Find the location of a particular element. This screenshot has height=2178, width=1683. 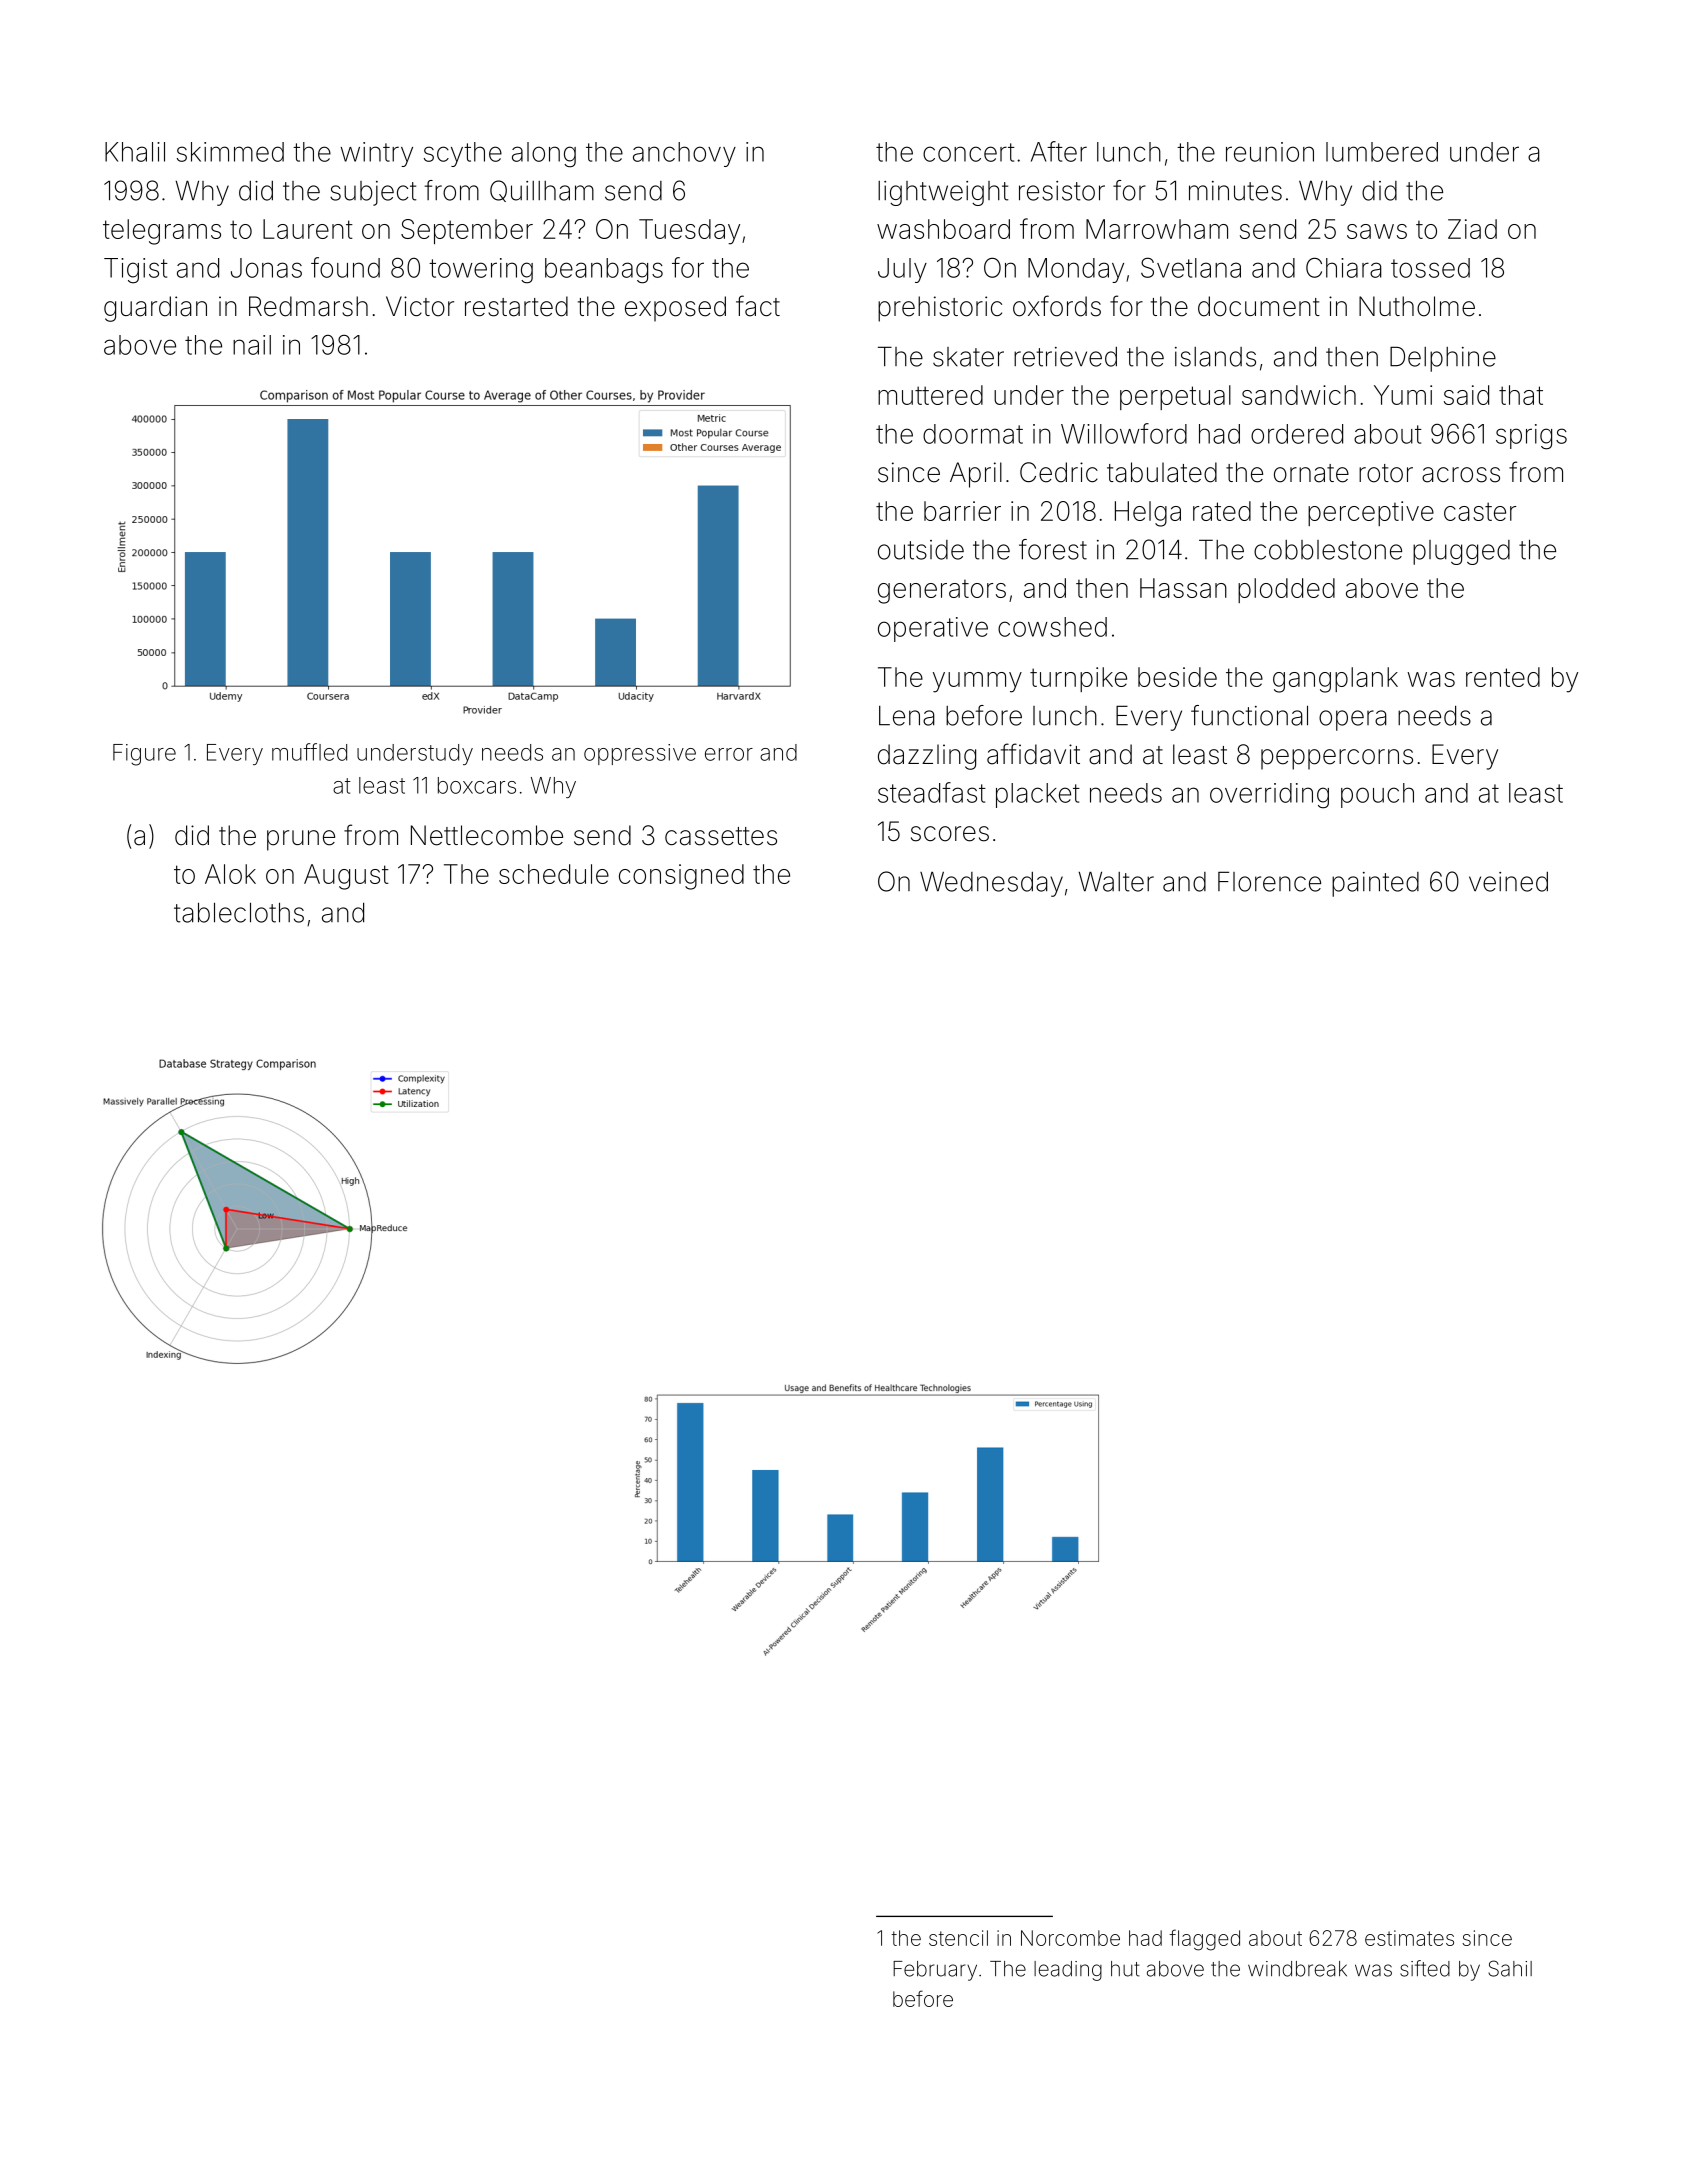

Walter is located at coordinates (1116, 881).
